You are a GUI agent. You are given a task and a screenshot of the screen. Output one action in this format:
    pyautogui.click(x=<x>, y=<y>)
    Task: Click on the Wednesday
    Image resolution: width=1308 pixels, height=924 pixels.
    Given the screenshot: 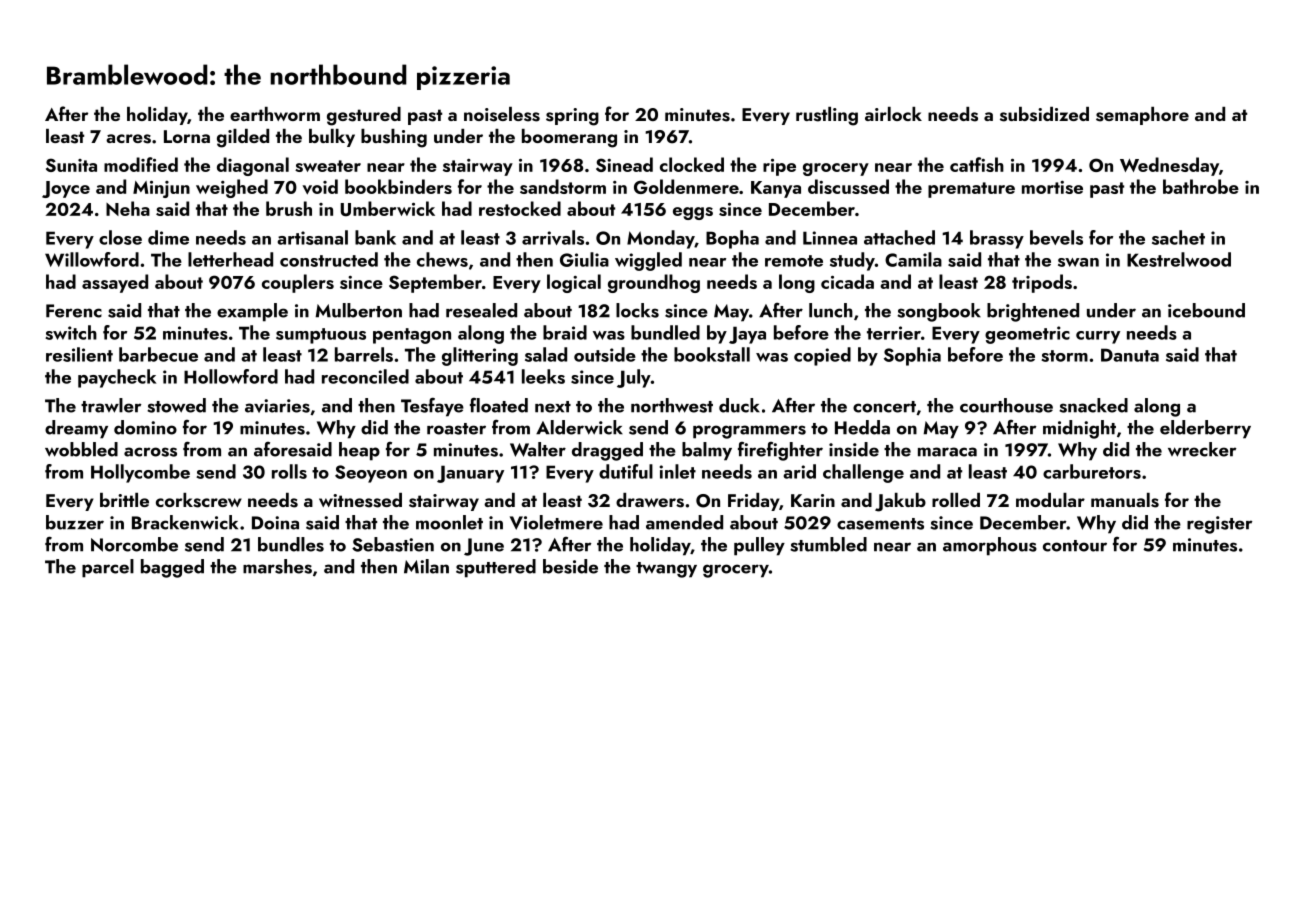 What is the action you would take?
    pyautogui.click(x=1169, y=166)
